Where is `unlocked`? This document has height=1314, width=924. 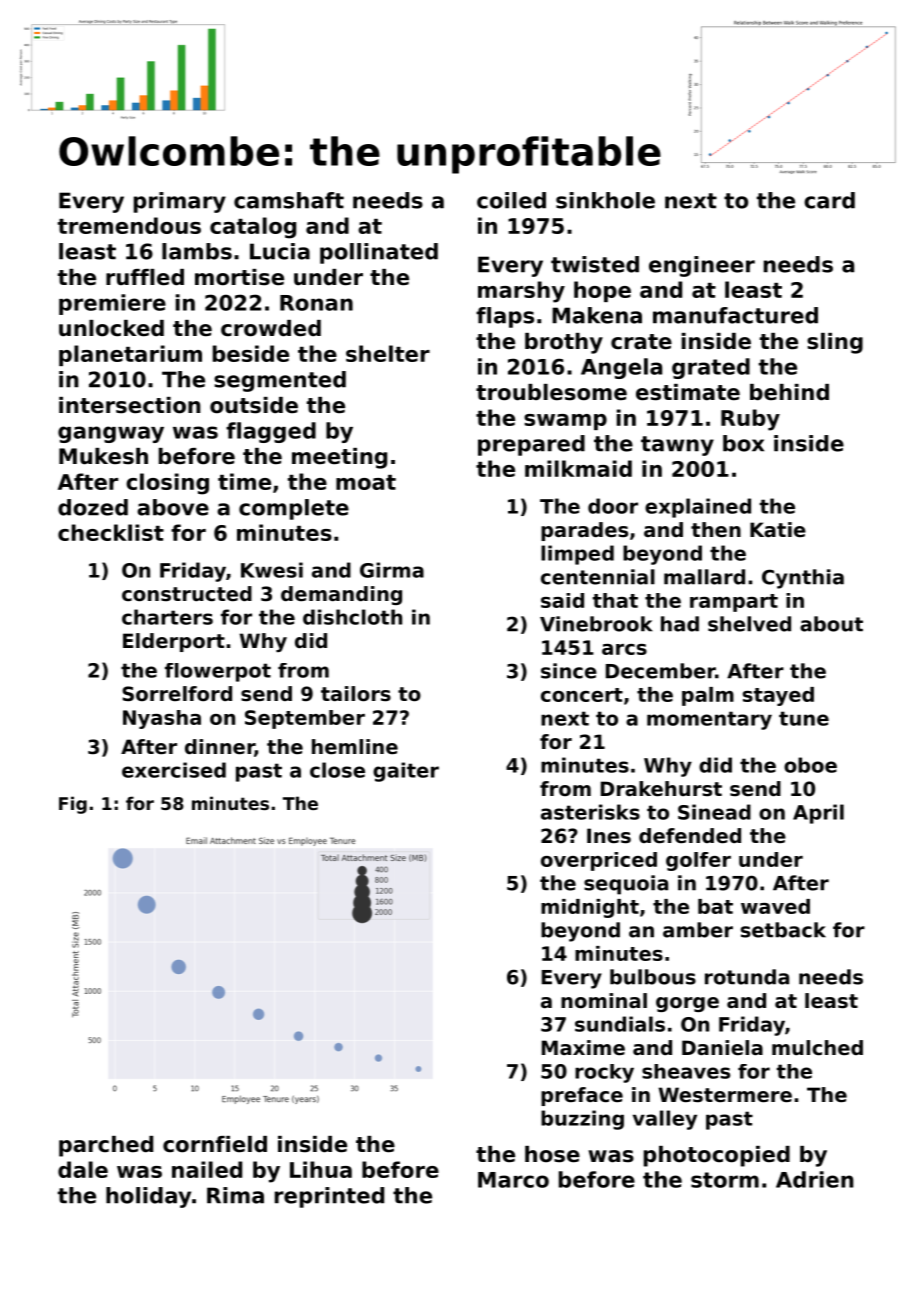
unlocked is located at coordinates (111, 328).
